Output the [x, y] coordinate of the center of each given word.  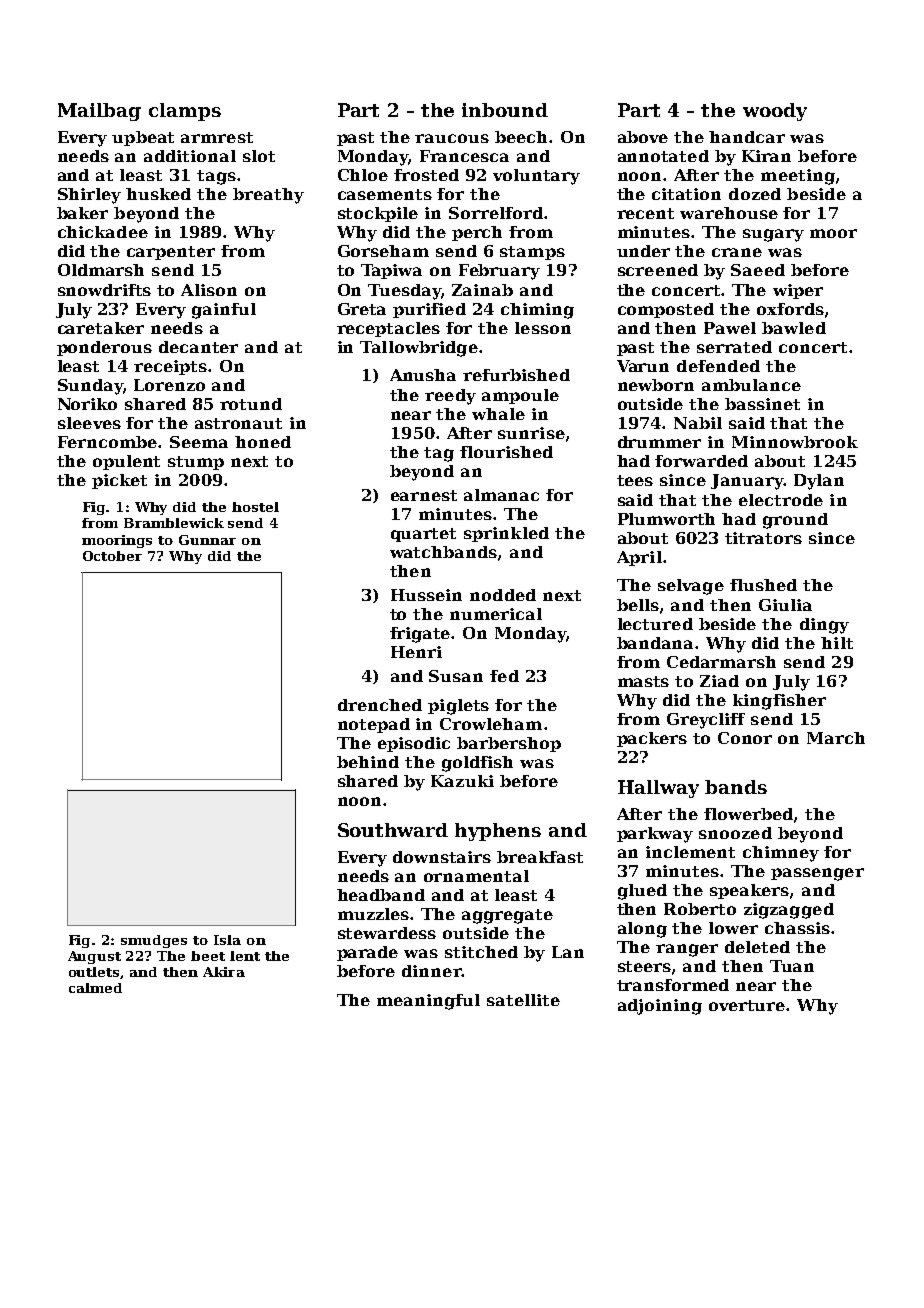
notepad [374, 725]
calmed [95, 988]
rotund [251, 404]
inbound [505, 110]
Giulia [785, 605]
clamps [185, 112]
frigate [421, 635]
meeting [798, 177]
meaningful [428, 1002]
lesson [543, 328]
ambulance [751, 385]
